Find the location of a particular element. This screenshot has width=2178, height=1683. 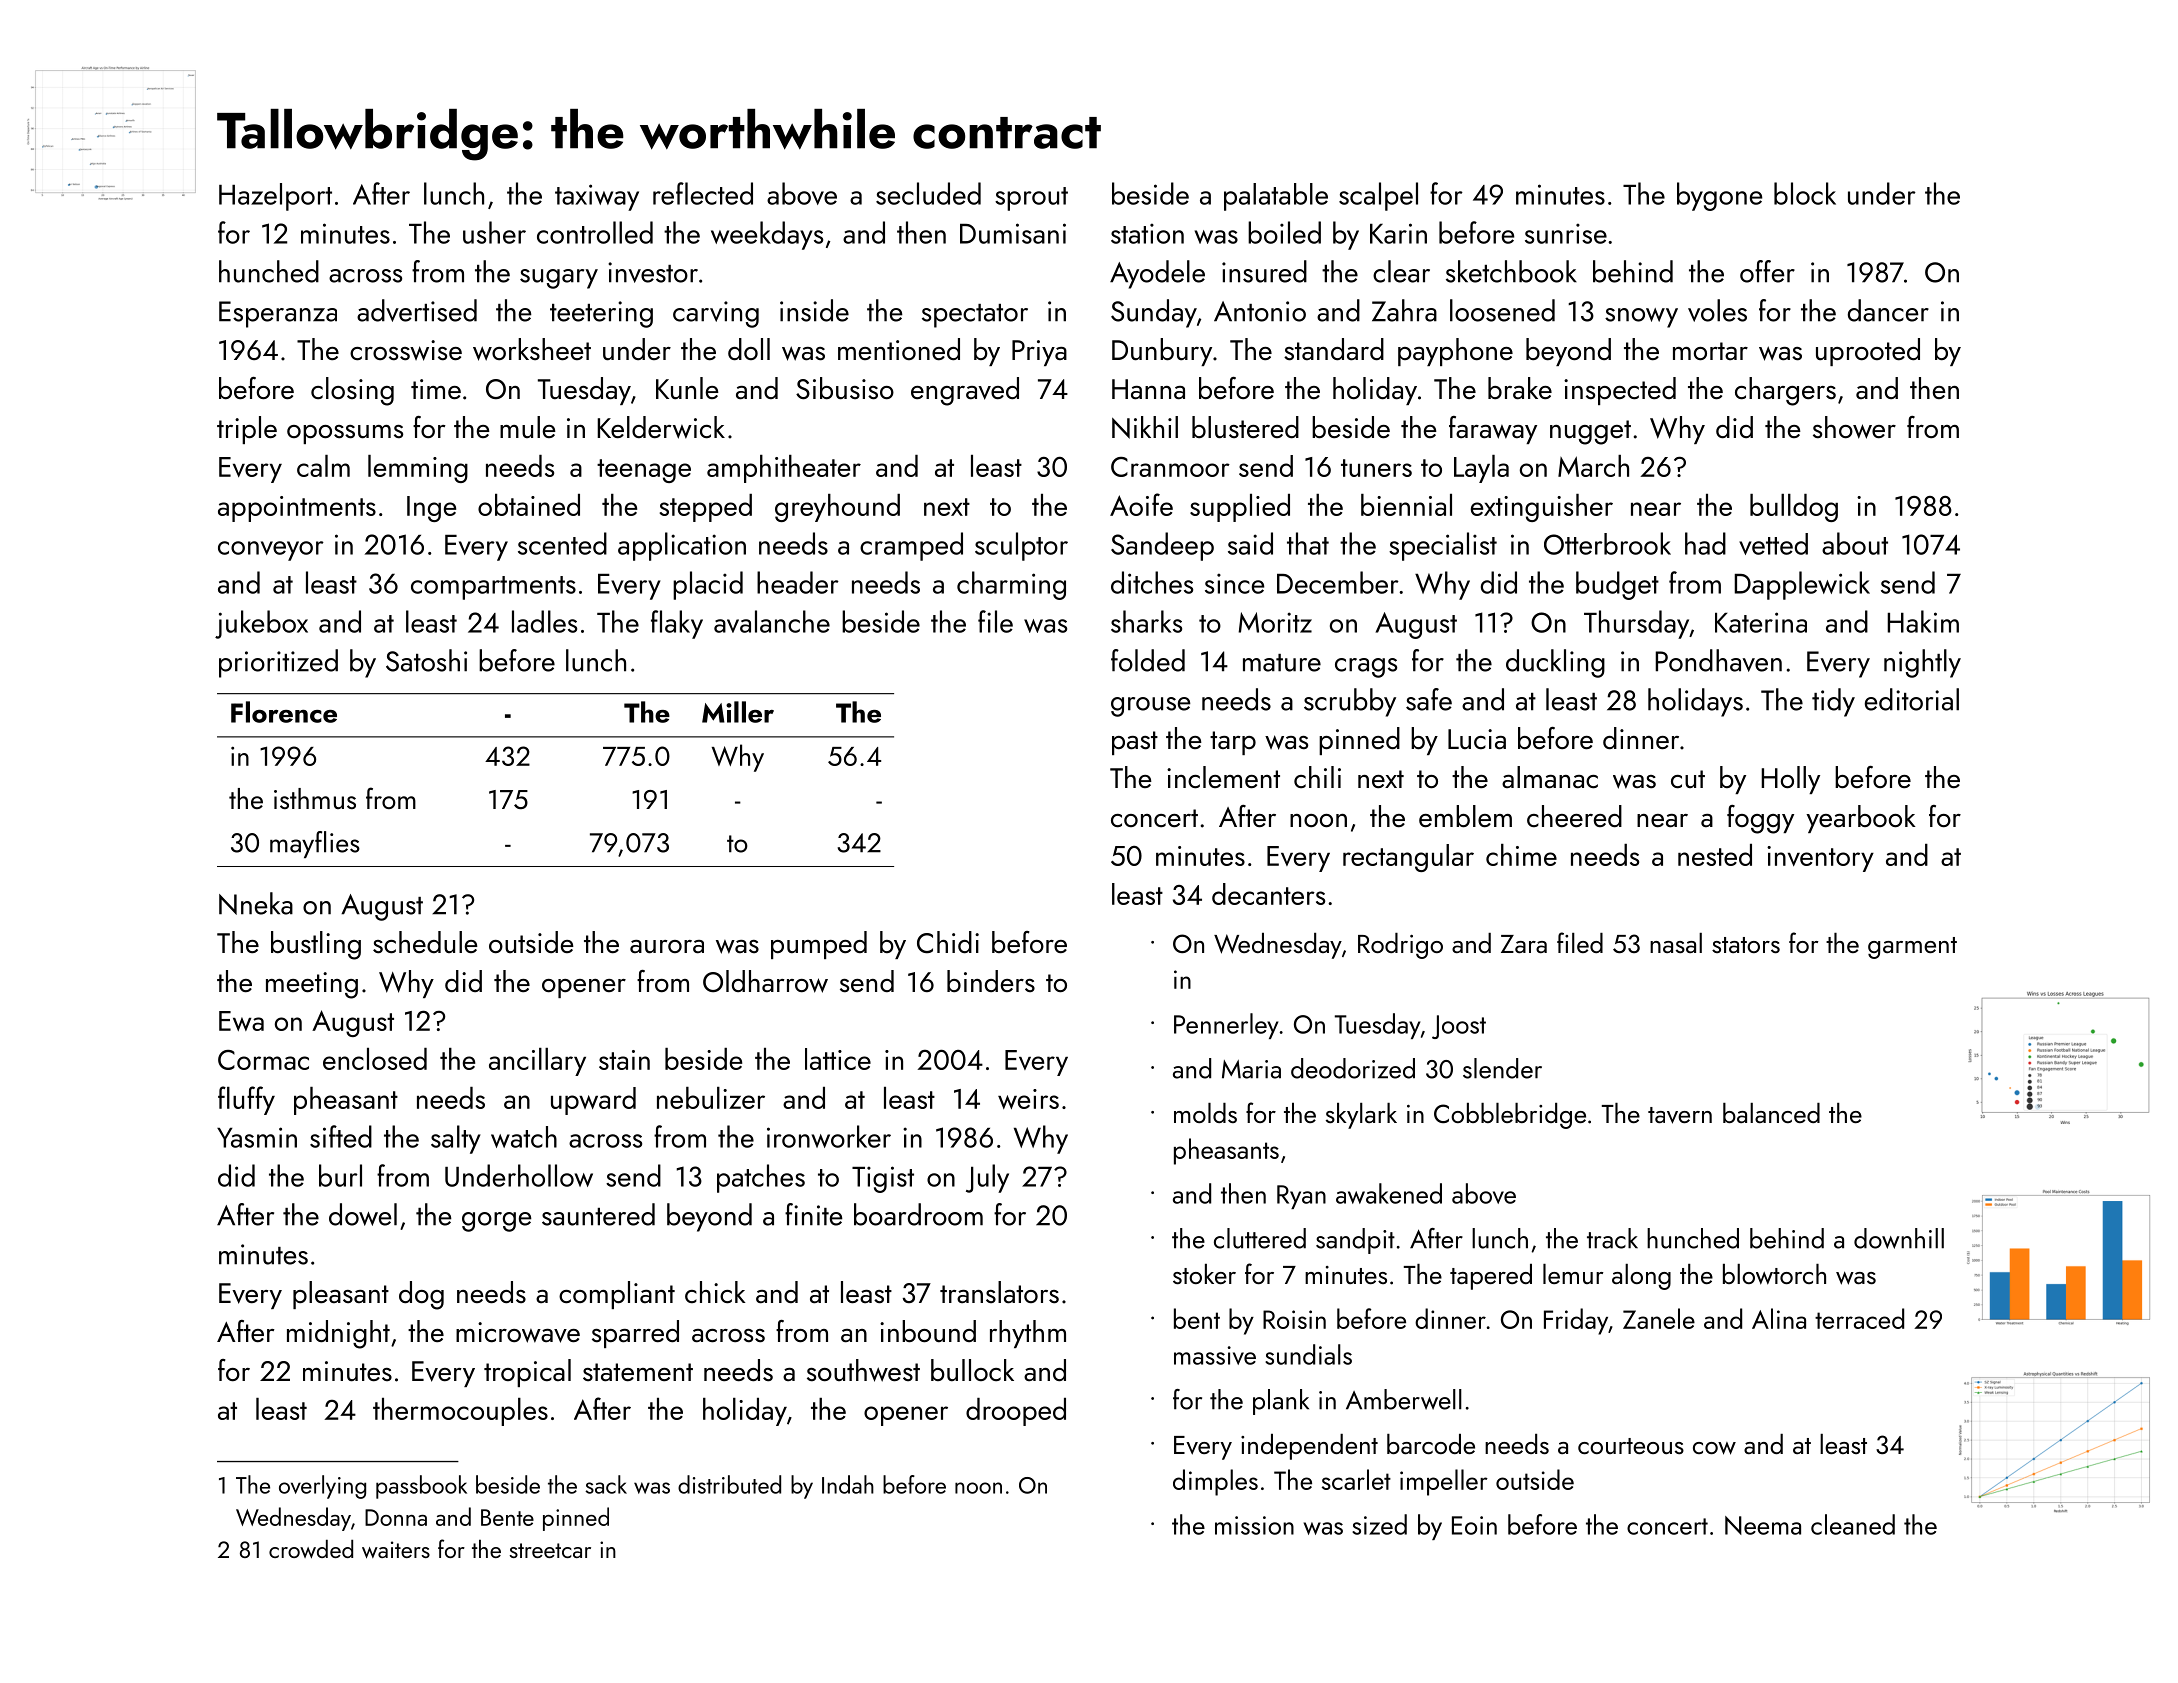

streetcar is located at coordinates (550, 1550).
